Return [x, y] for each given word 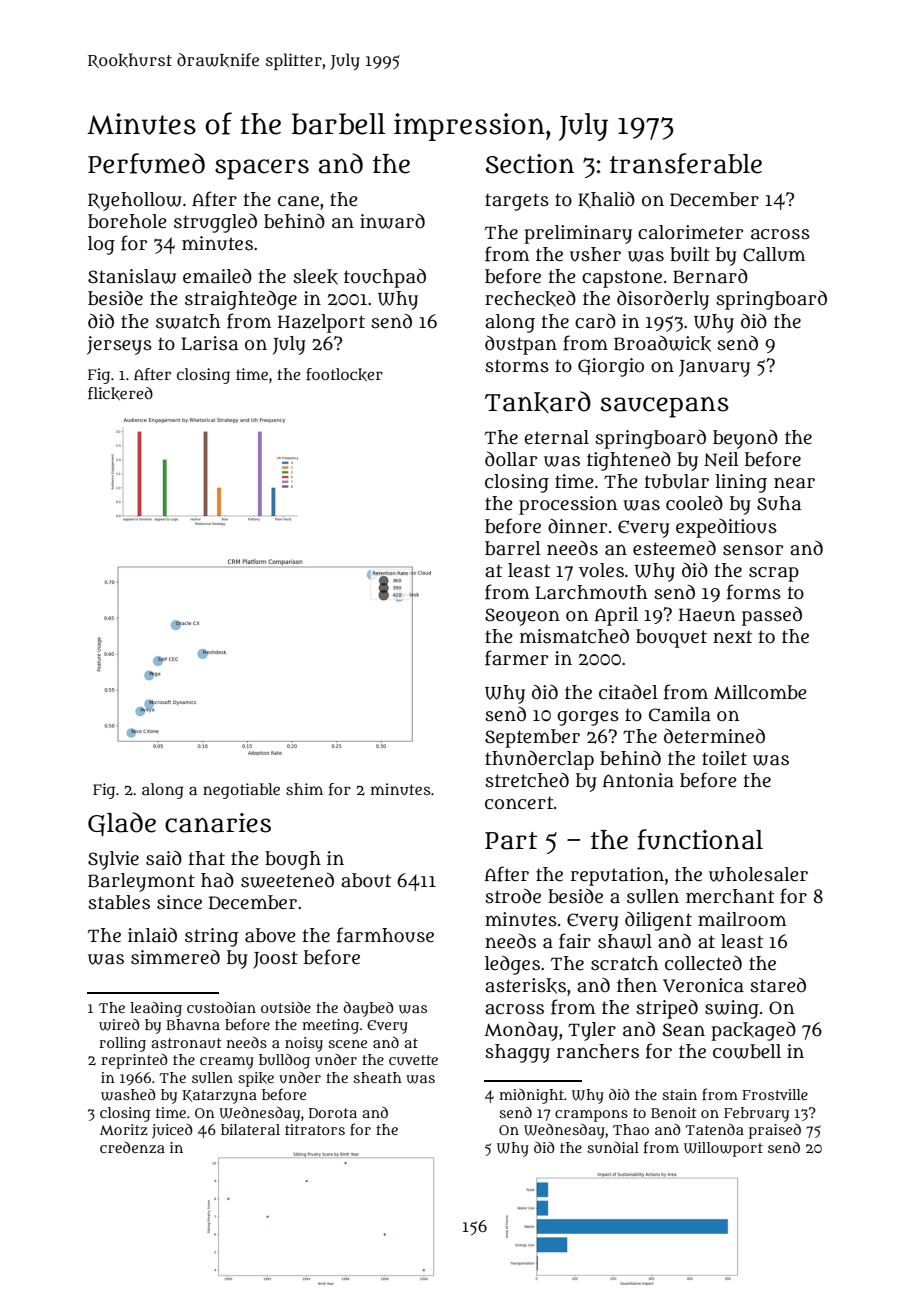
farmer [516, 658]
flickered [120, 393]
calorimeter [690, 232]
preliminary [578, 234]
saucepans [665, 407]
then [637, 985]
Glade [122, 824]
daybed [368, 1009]
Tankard [538, 402]
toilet [724, 758]
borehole [127, 221]
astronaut [186, 1043]
